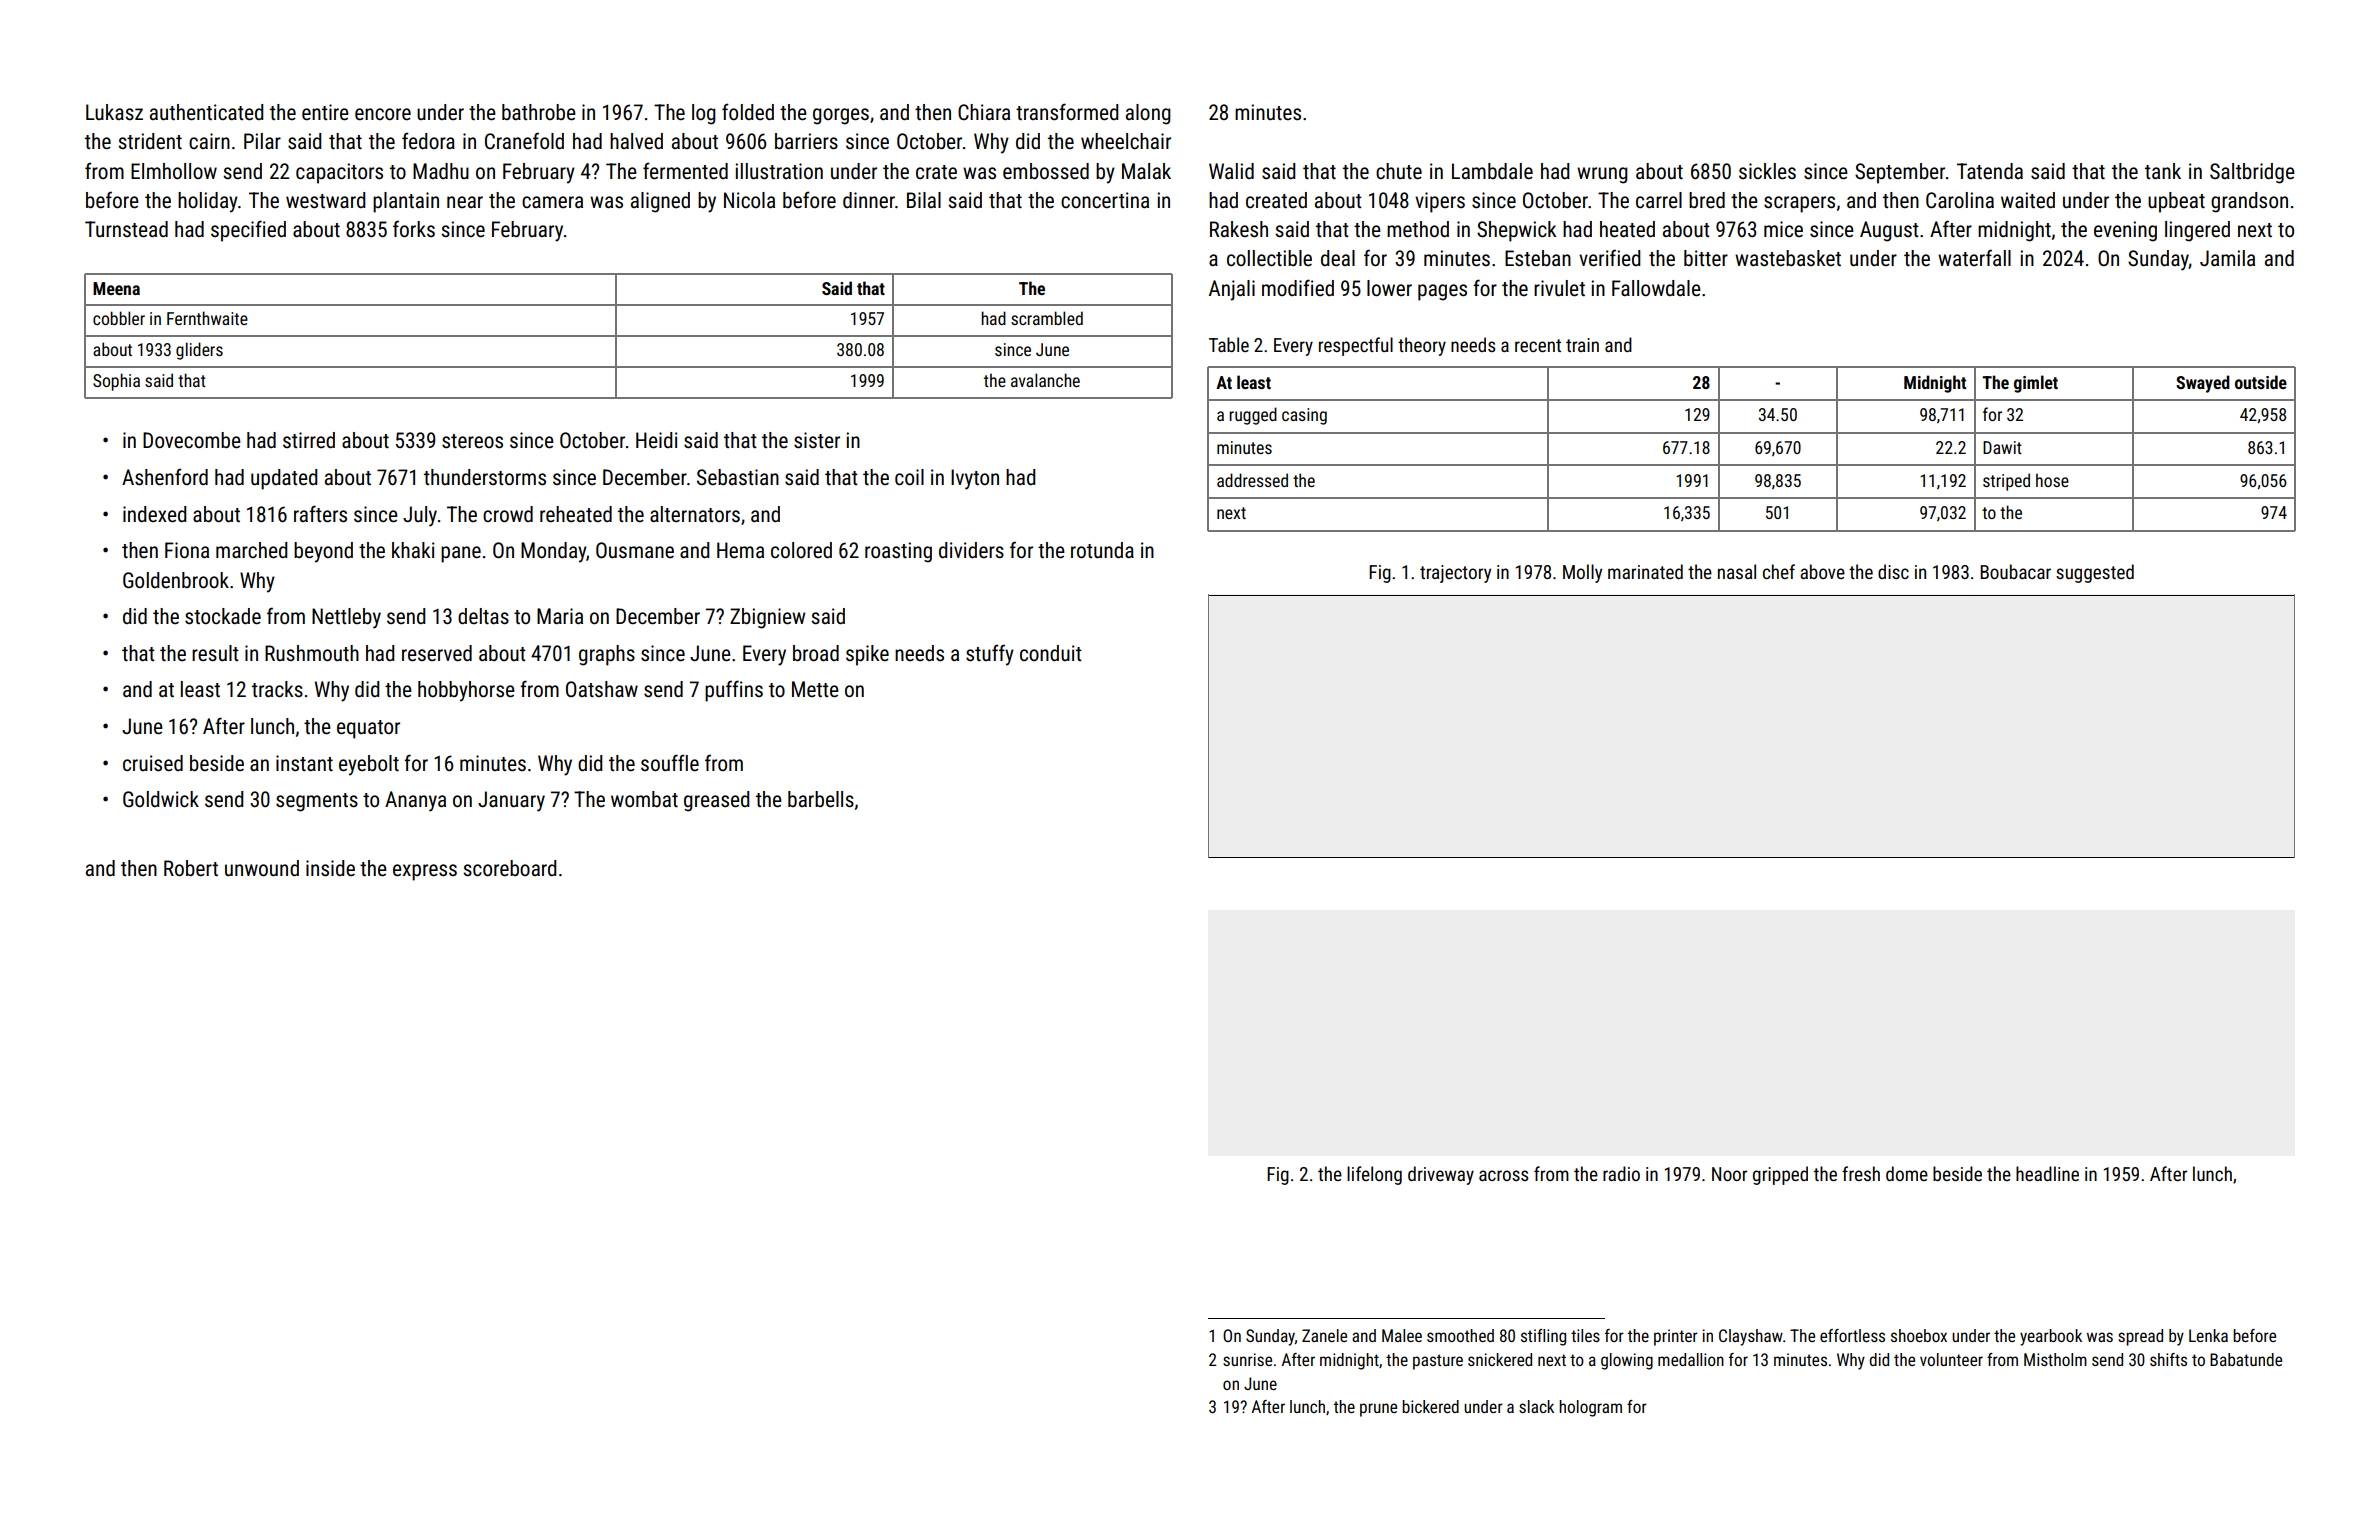 This screenshot has height=1540, width=2380. I want to click on Chiara, so click(984, 112).
